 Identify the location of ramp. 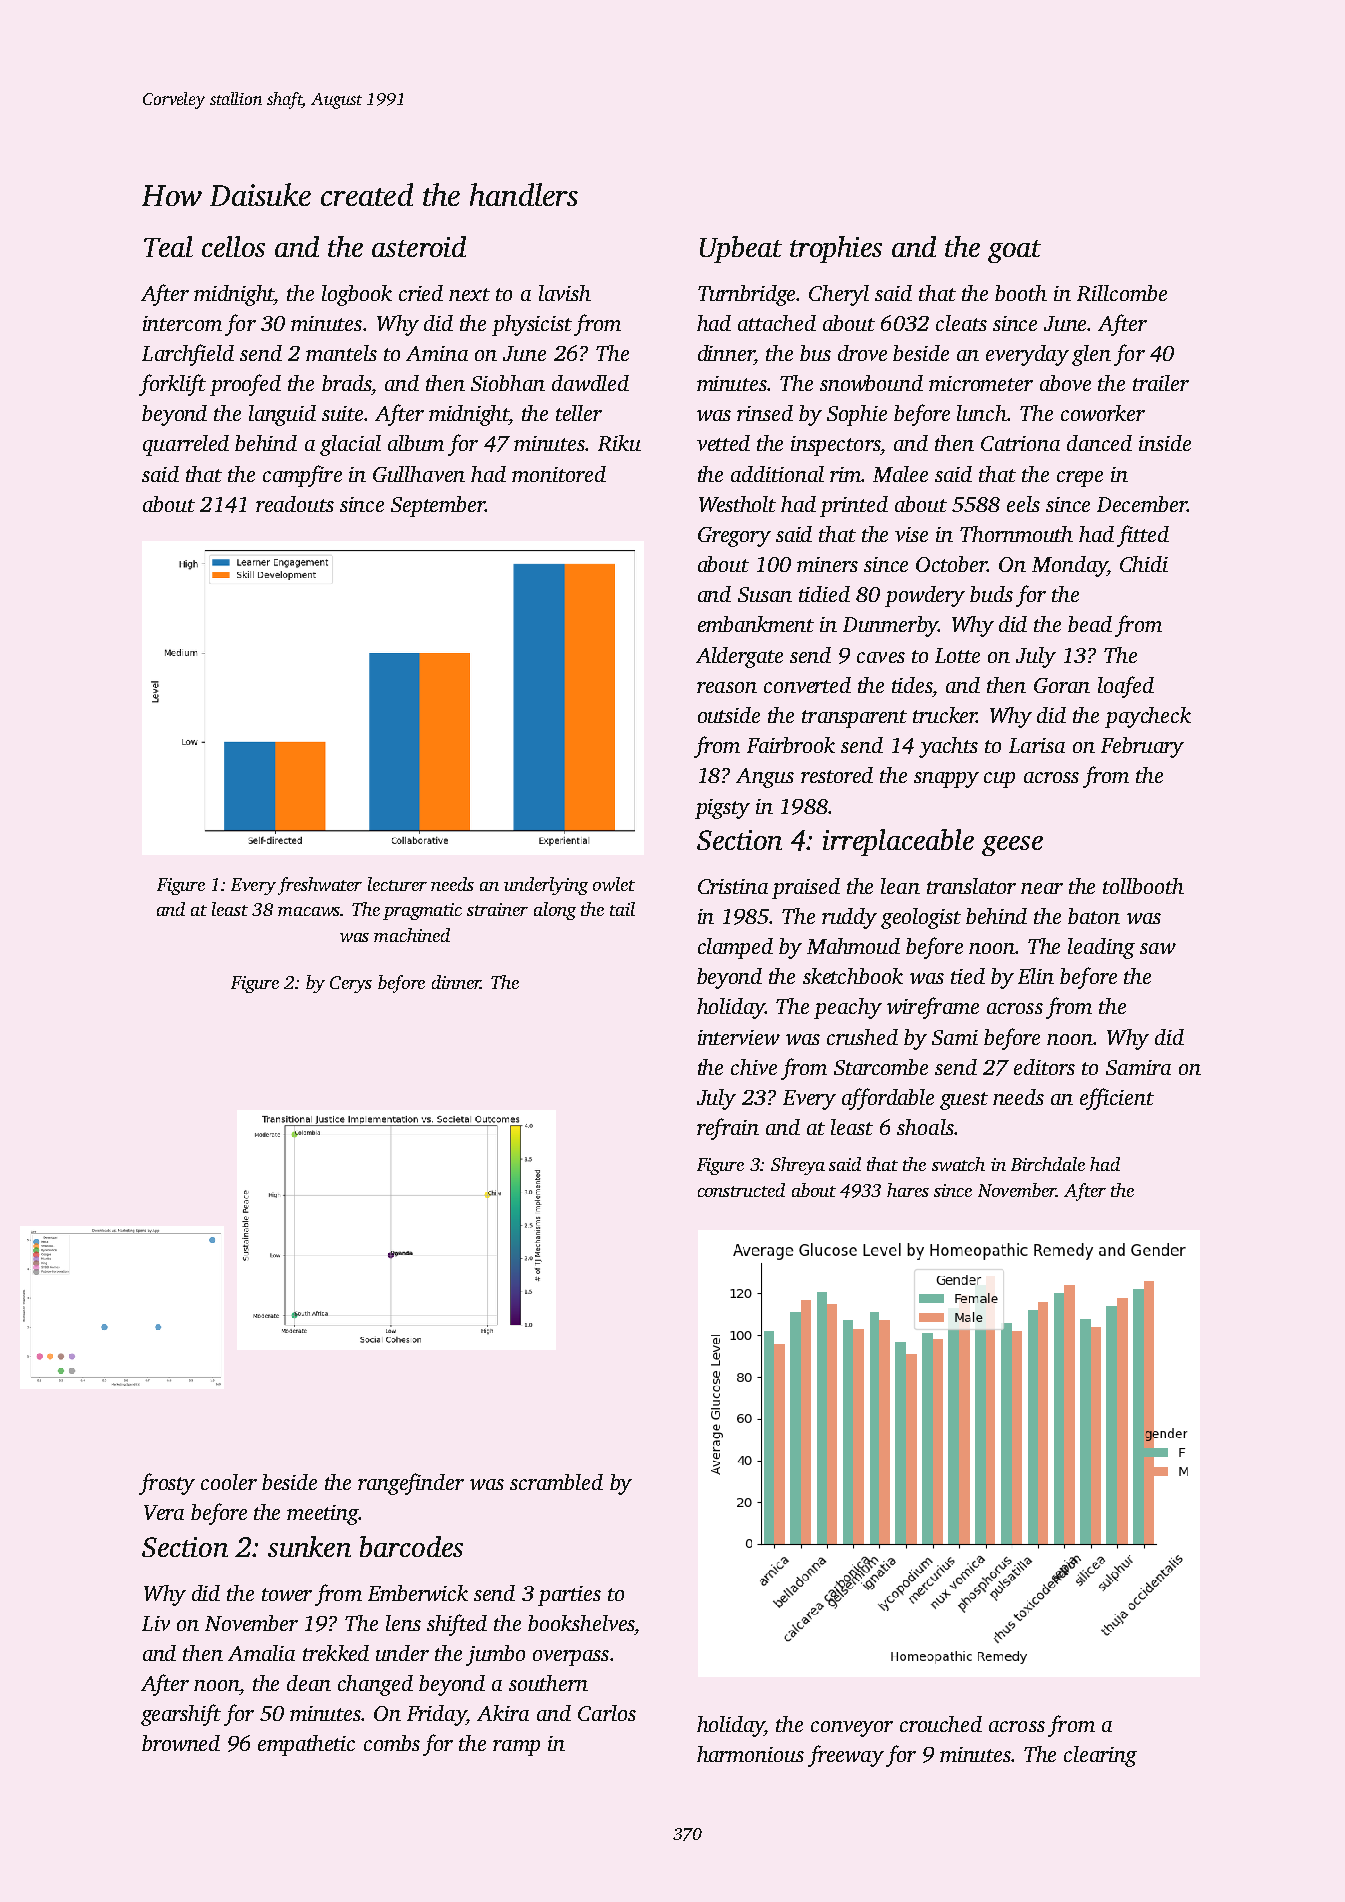
(516, 1748).
